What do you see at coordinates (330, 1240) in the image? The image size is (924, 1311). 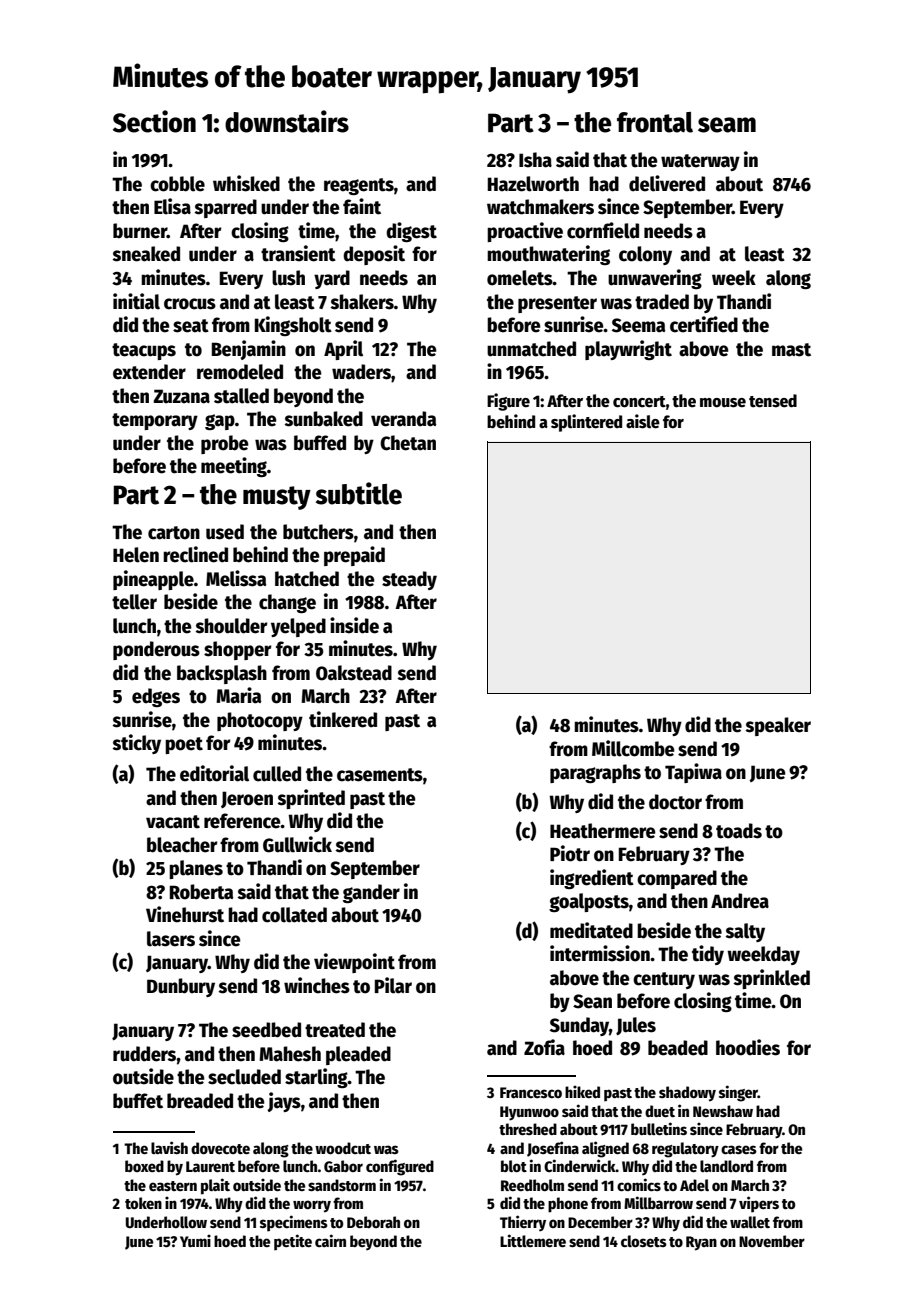 I see `cairn` at bounding box center [330, 1240].
